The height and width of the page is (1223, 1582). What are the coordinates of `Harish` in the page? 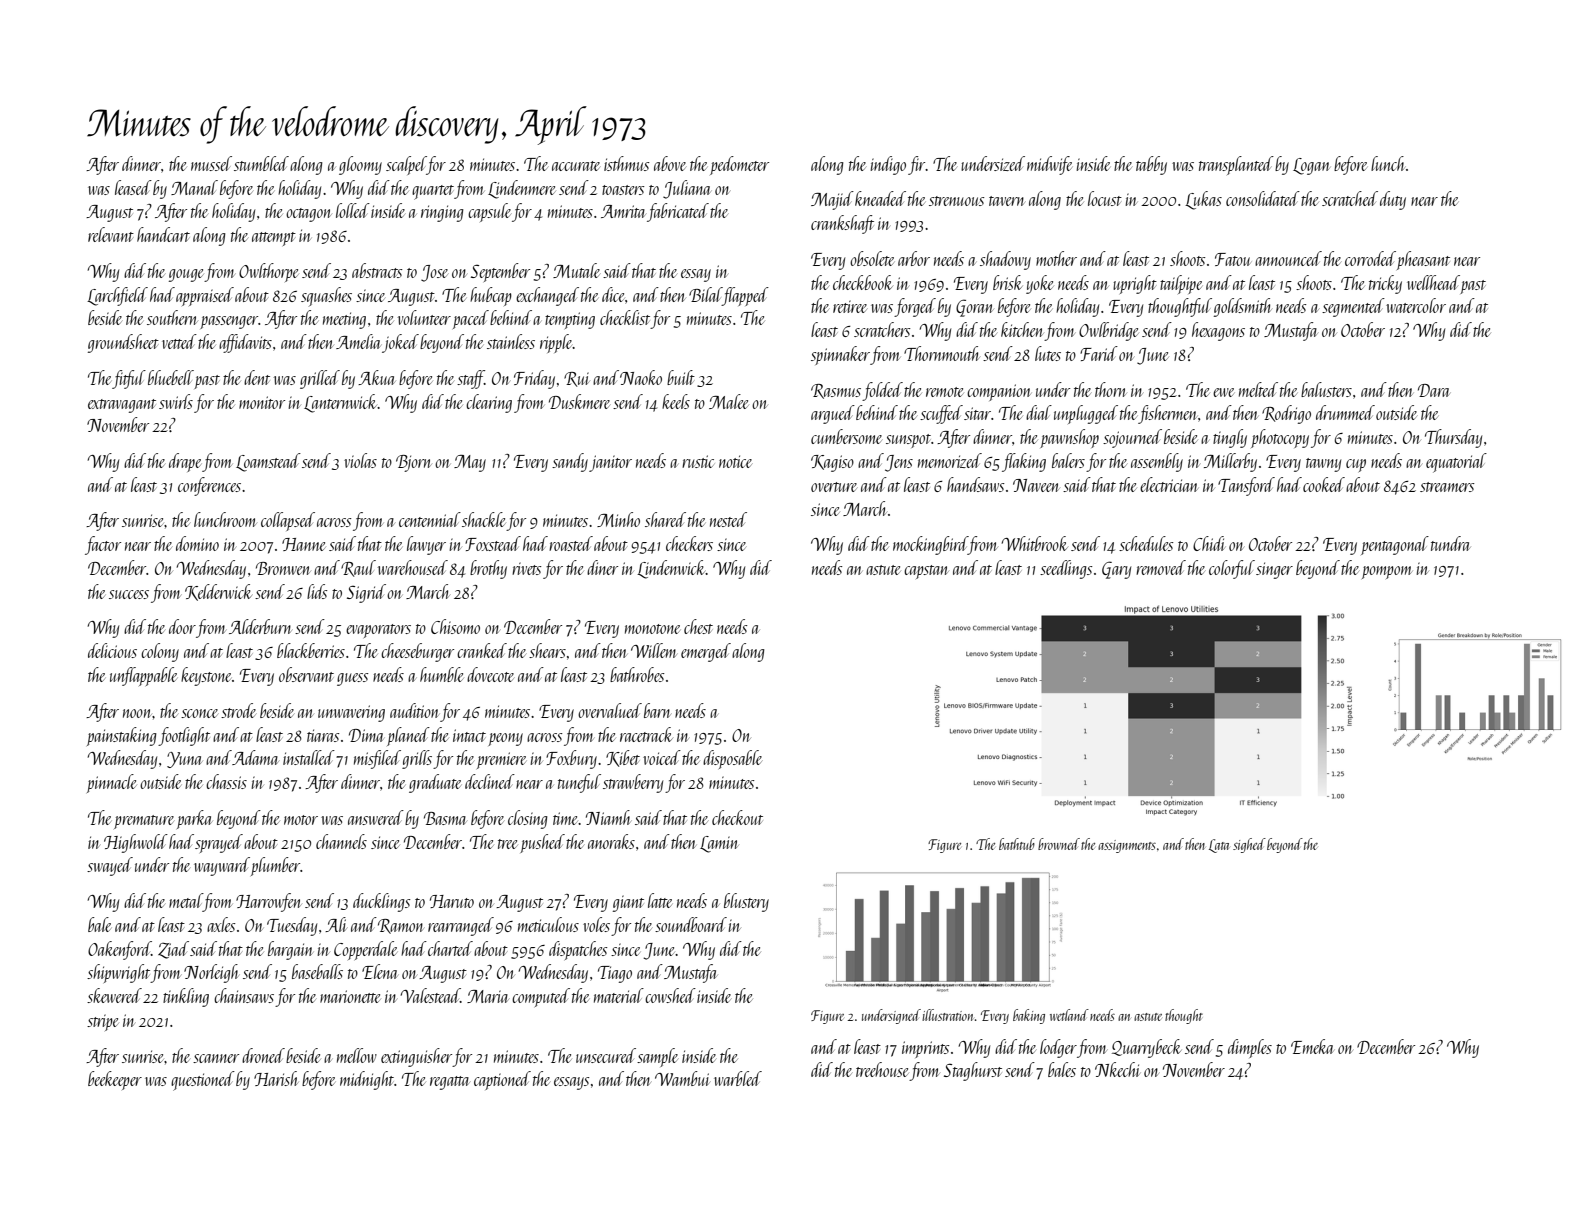 It's located at (276, 1078).
